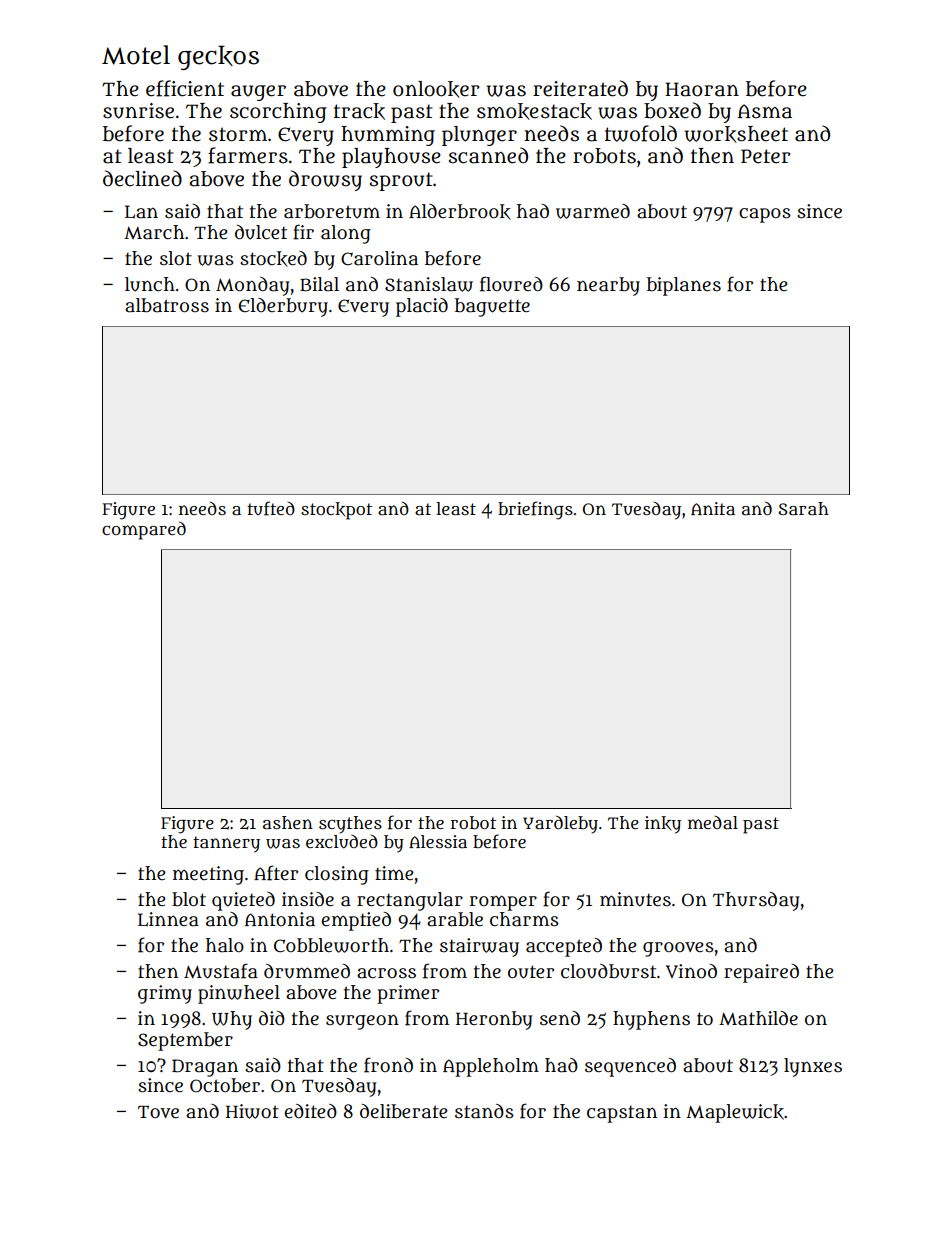 This screenshot has height=1233, width=952. What do you see at coordinates (218, 57) in the screenshot?
I see `geckos` at bounding box center [218, 57].
